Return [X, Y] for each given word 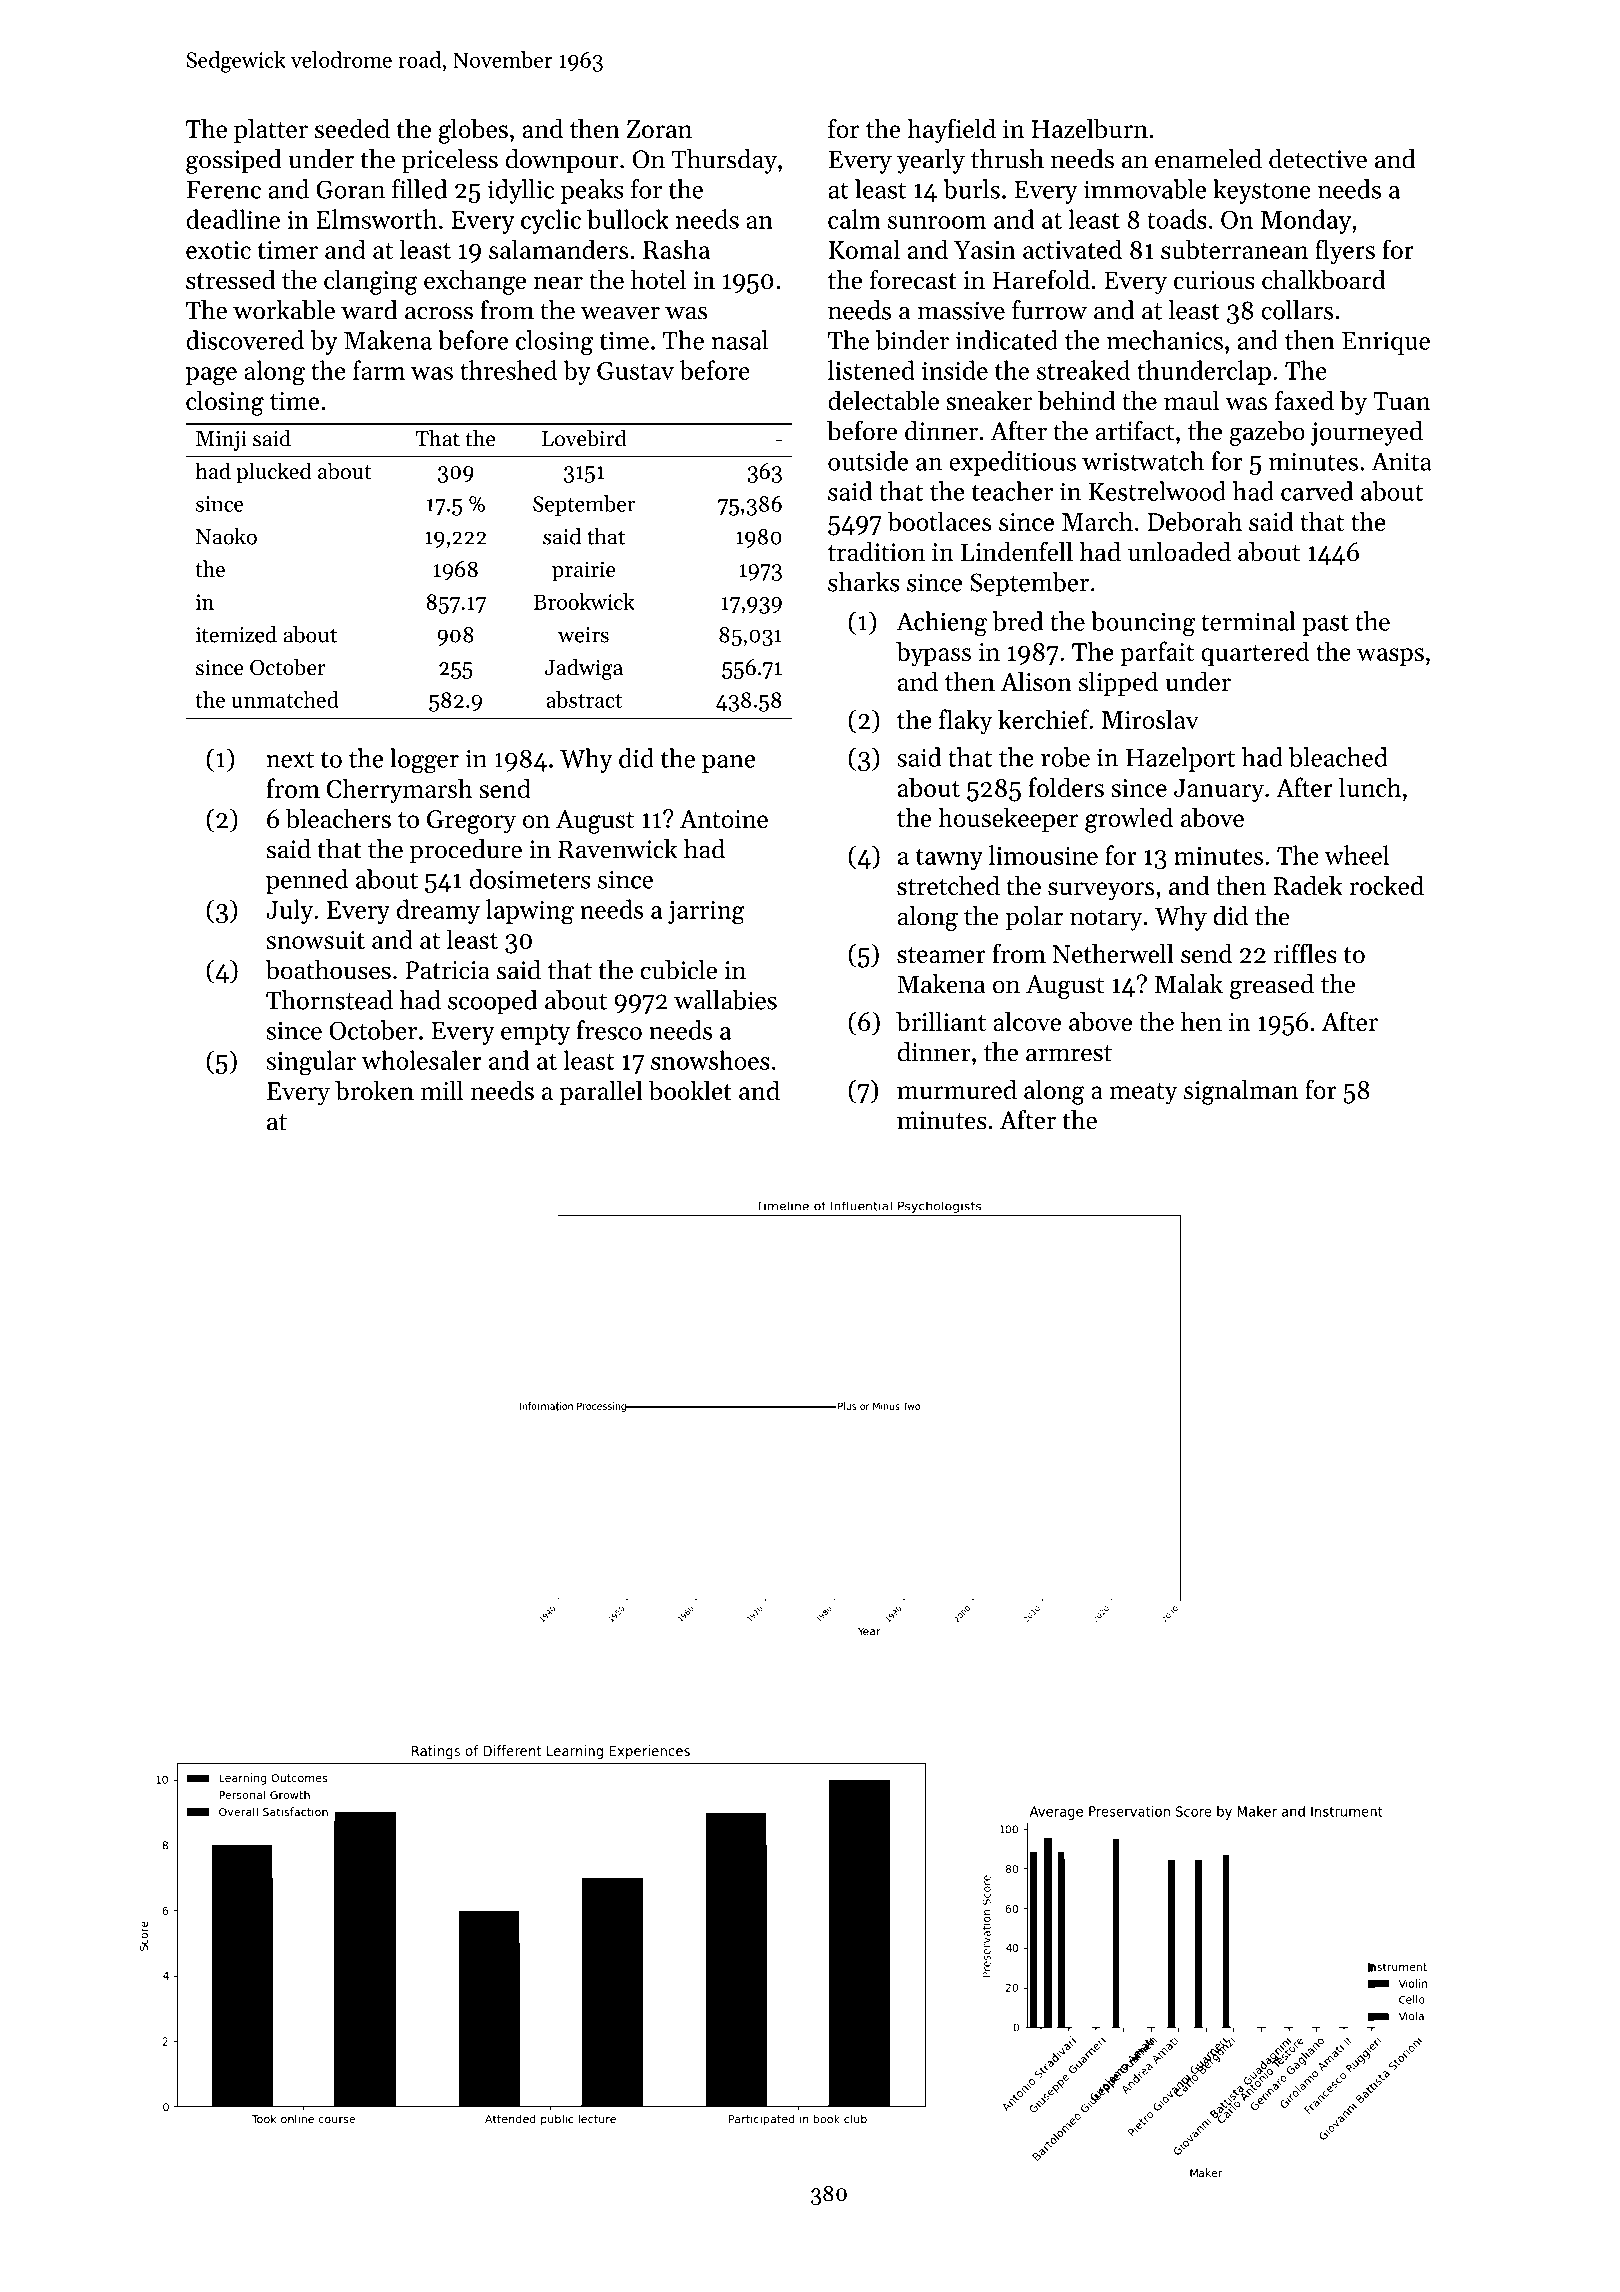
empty [535, 1034]
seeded [352, 128]
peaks [592, 191]
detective [1318, 159]
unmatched [285, 699]
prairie [583, 571]
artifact [1135, 431]
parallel [601, 1092]
